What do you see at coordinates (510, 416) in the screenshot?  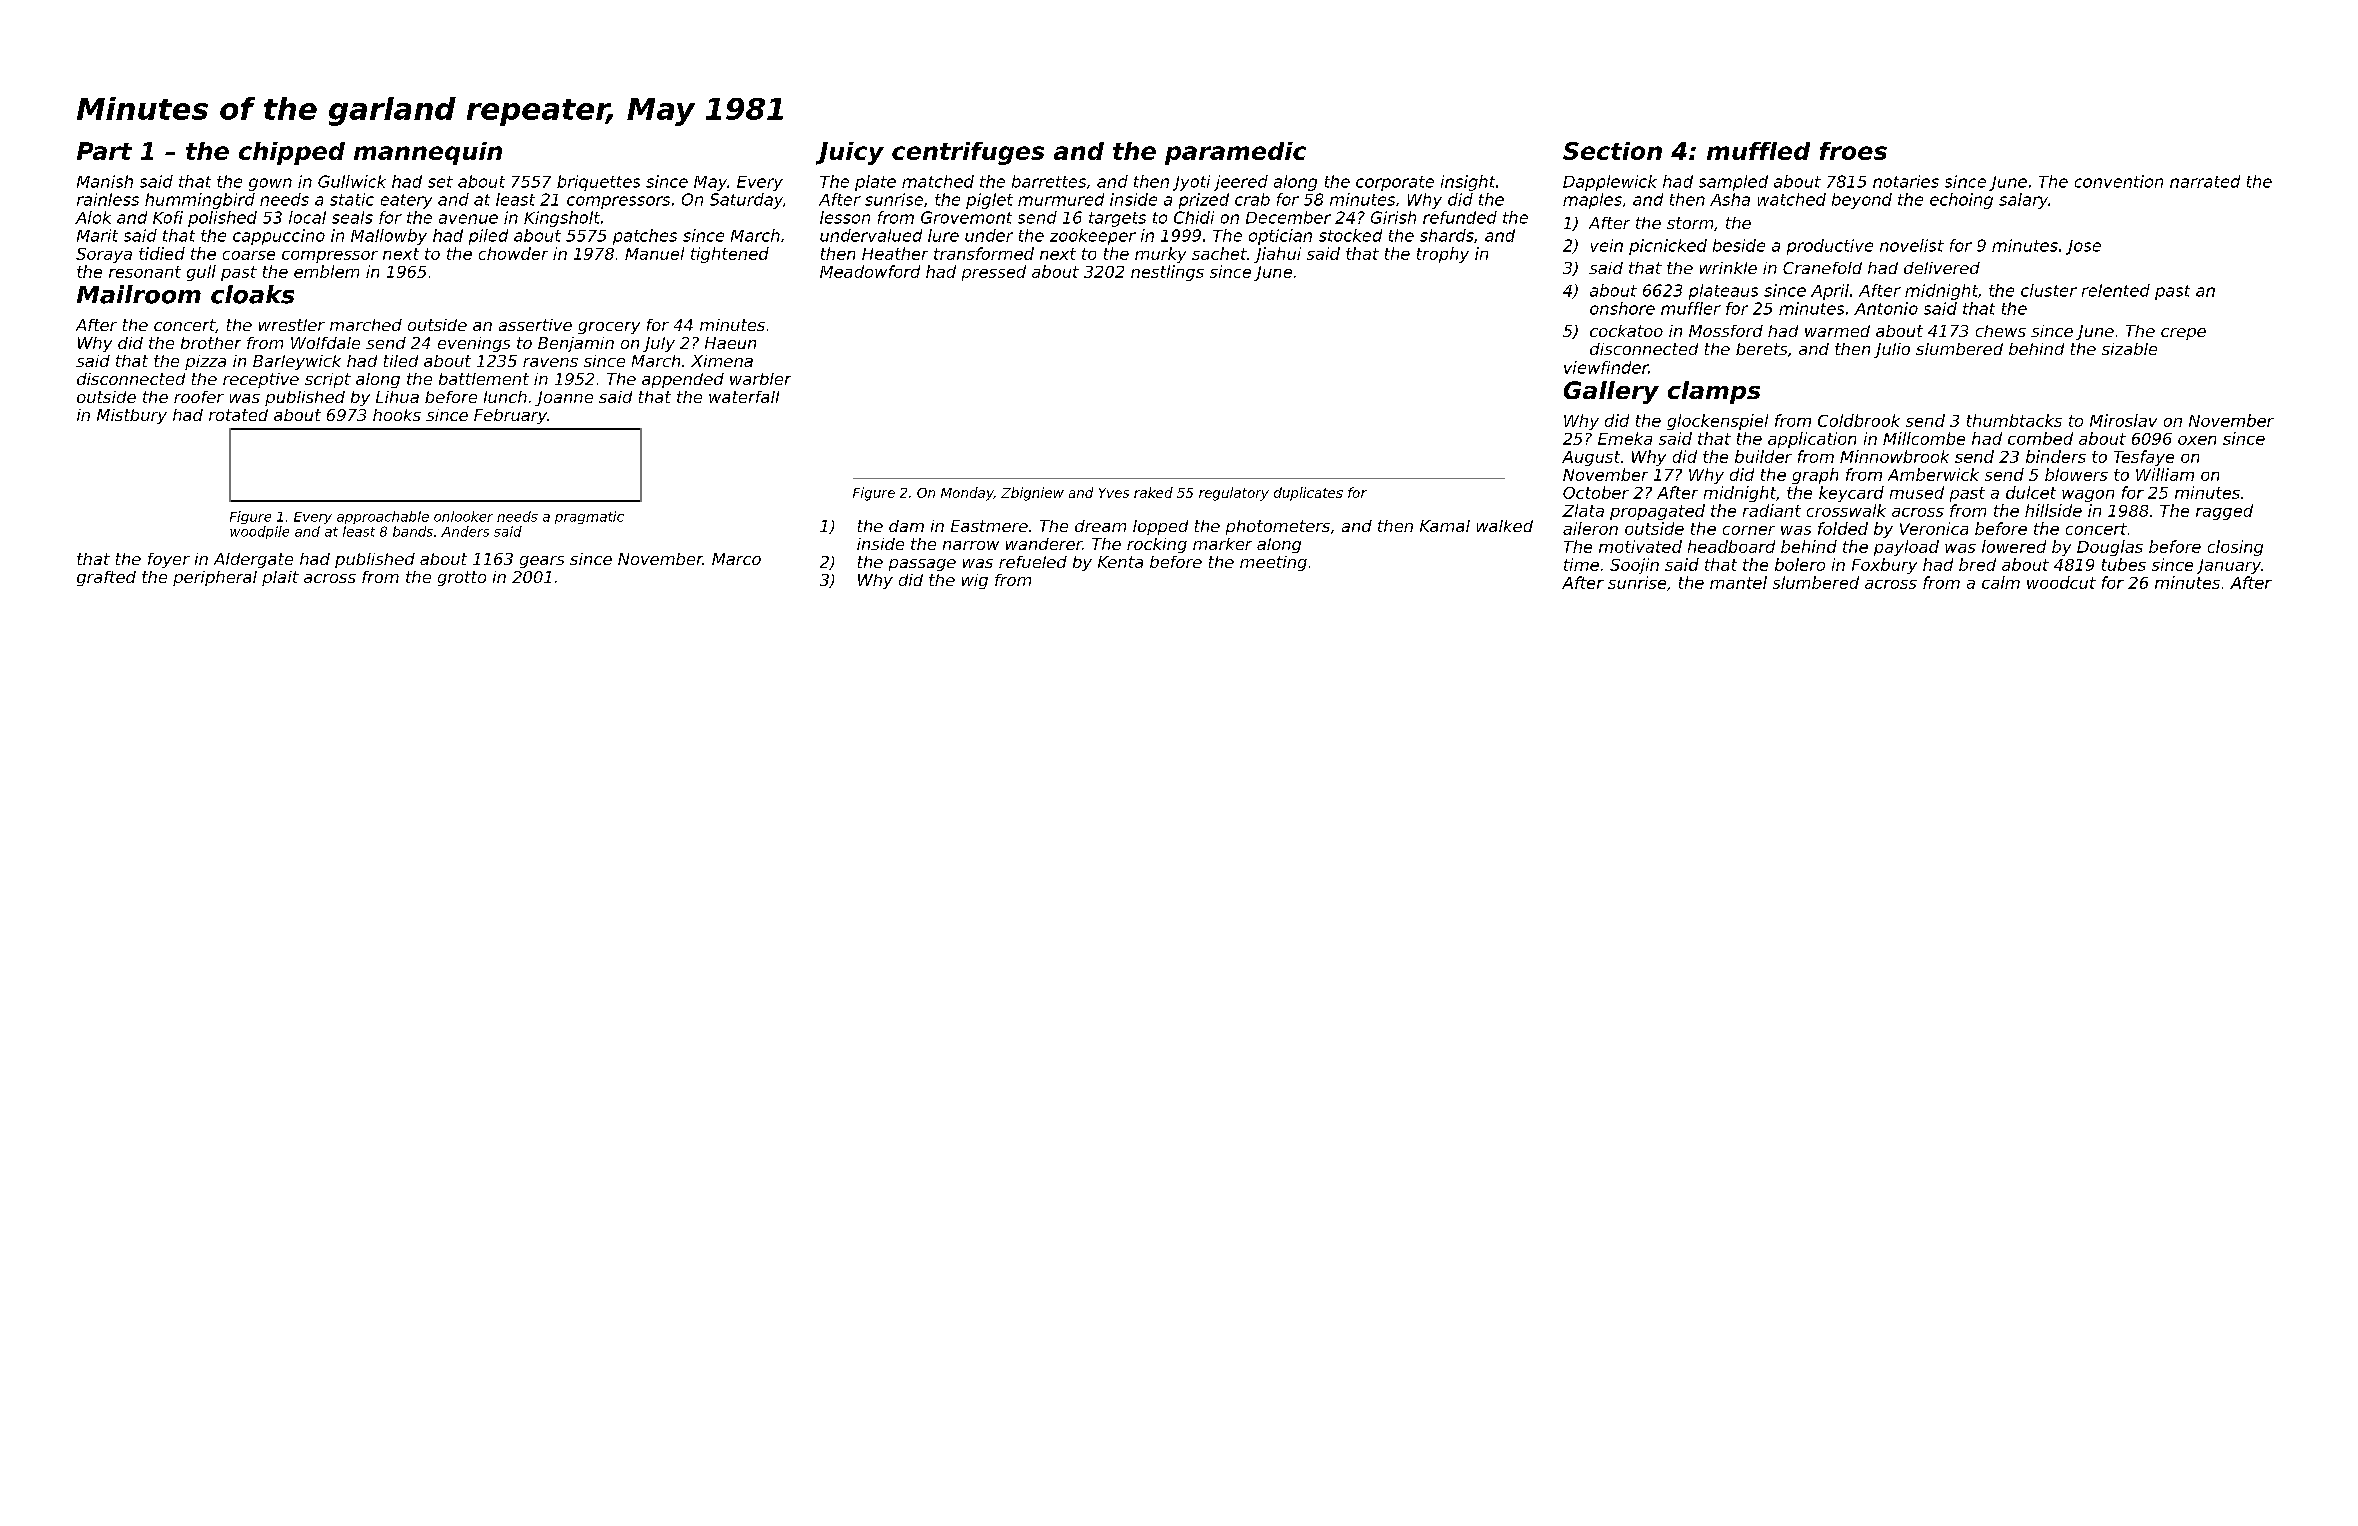 I see `February` at bounding box center [510, 416].
